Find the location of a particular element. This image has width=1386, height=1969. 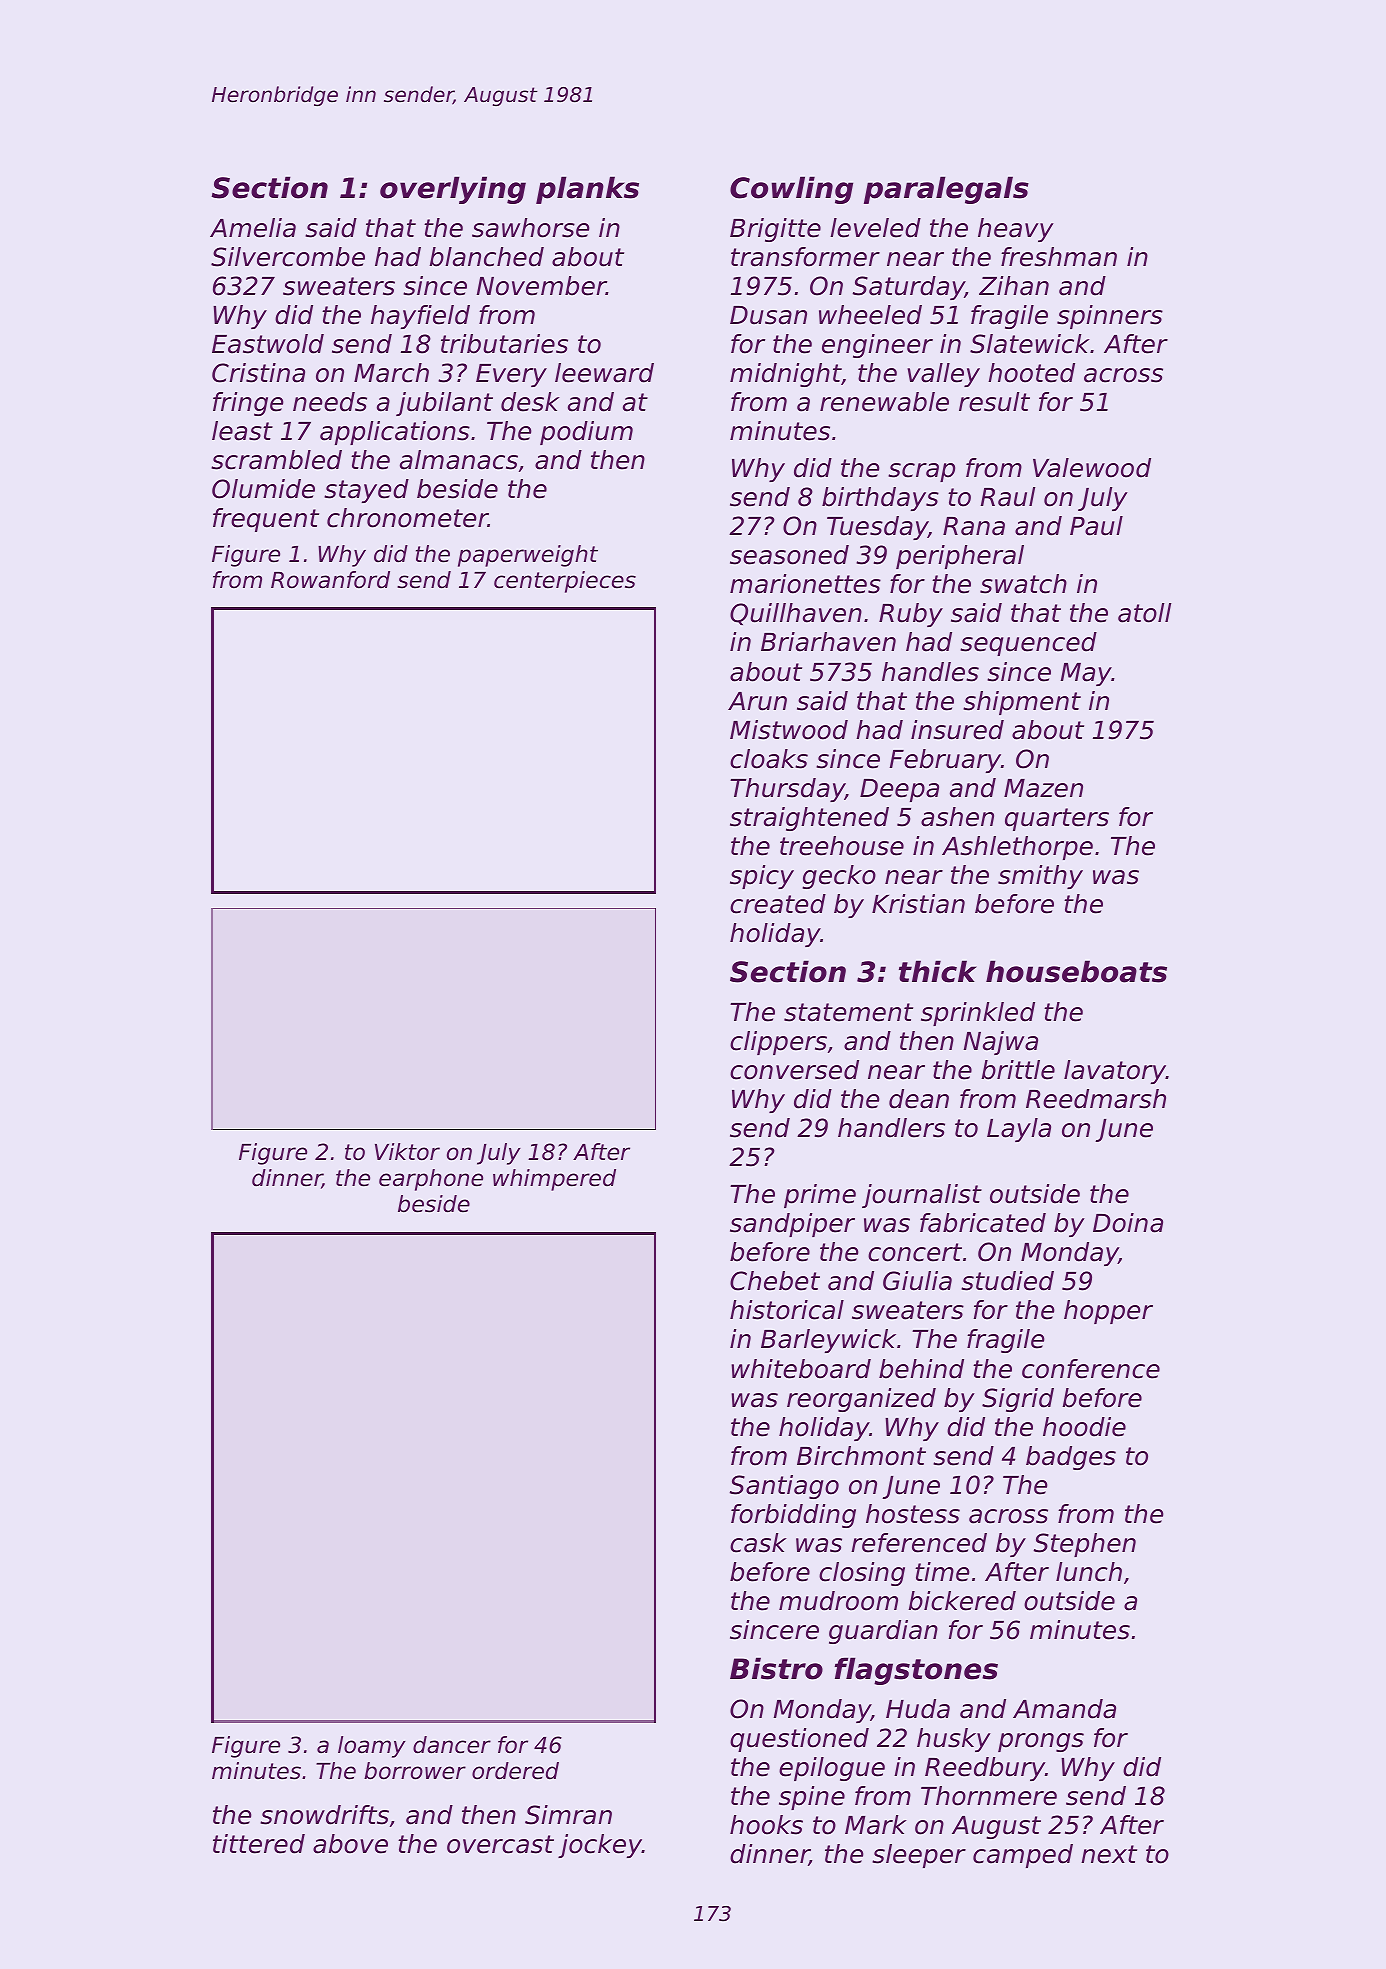

cask is located at coordinates (758, 1543).
